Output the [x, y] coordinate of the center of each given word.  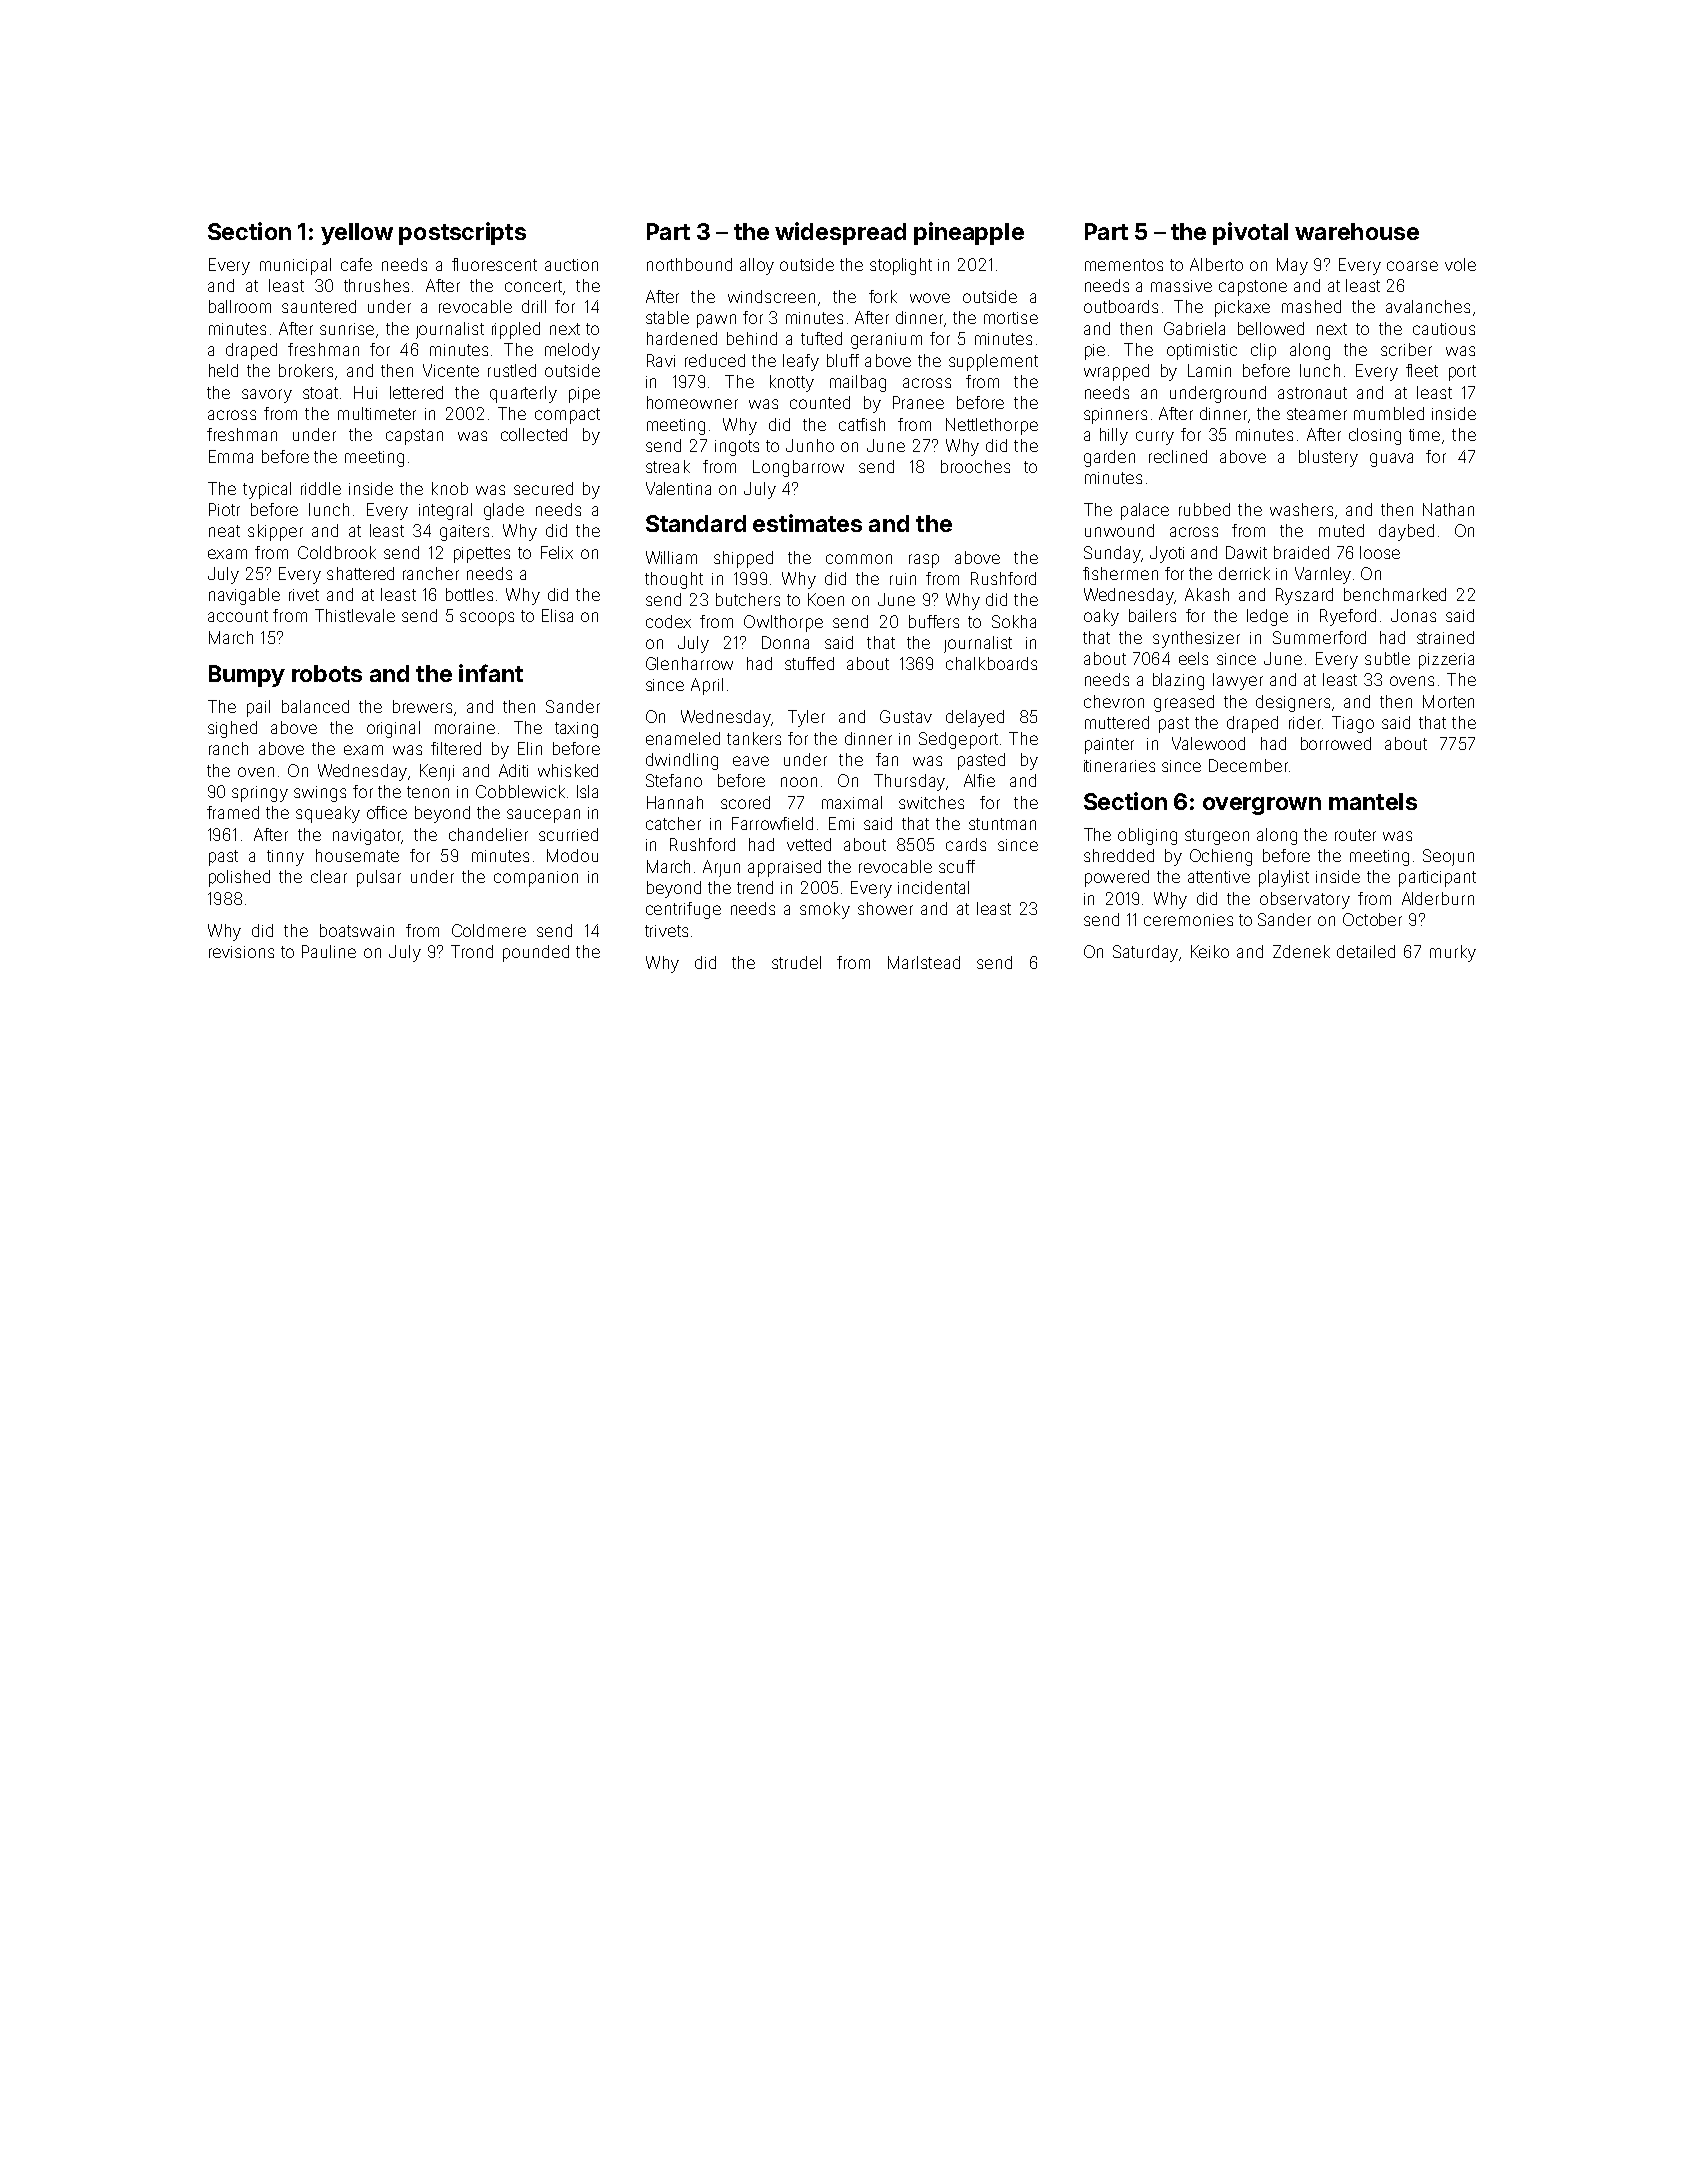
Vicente [451, 370]
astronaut [1312, 393]
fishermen [1120, 573]
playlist [1284, 878]
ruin [903, 579]
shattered [360, 573]
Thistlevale [355, 615]
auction [571, 265]
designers [1293, 703]
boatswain [357, 930]
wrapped [1116, 372]
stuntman [1002, 824]
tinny [285, 858]
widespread [840, 233]
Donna [785, 642]
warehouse [1357, 231]
